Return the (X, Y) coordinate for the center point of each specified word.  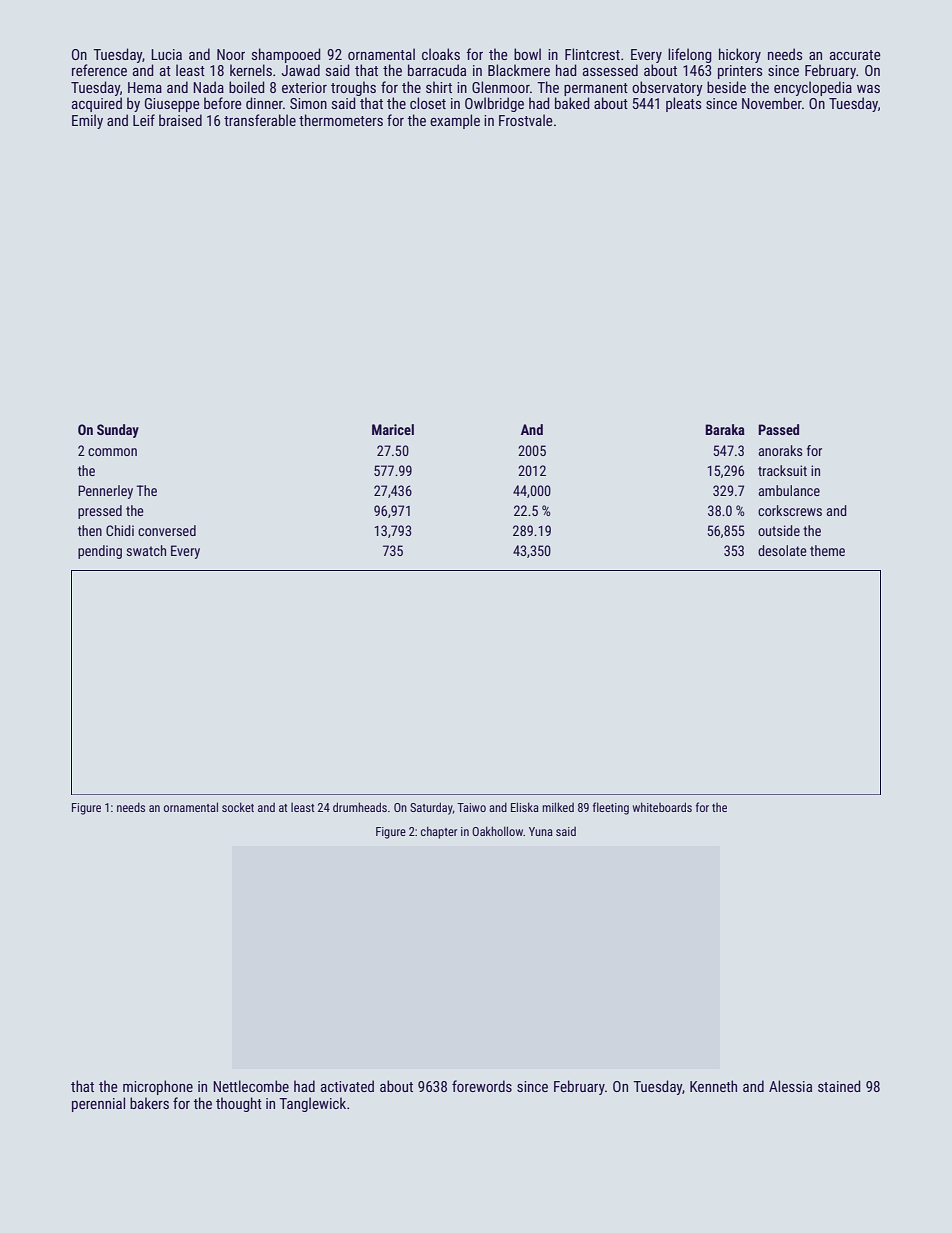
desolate (782, 550)
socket (238, 807)
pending (100, 552)
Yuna (541, 831)
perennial (98, 1104)
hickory (740, 55)
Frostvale (526, 120)
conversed (167, 530)
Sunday (118, 431)
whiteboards (662, 807)
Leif (144, 120)
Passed (778, 429)
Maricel (393, 429)
